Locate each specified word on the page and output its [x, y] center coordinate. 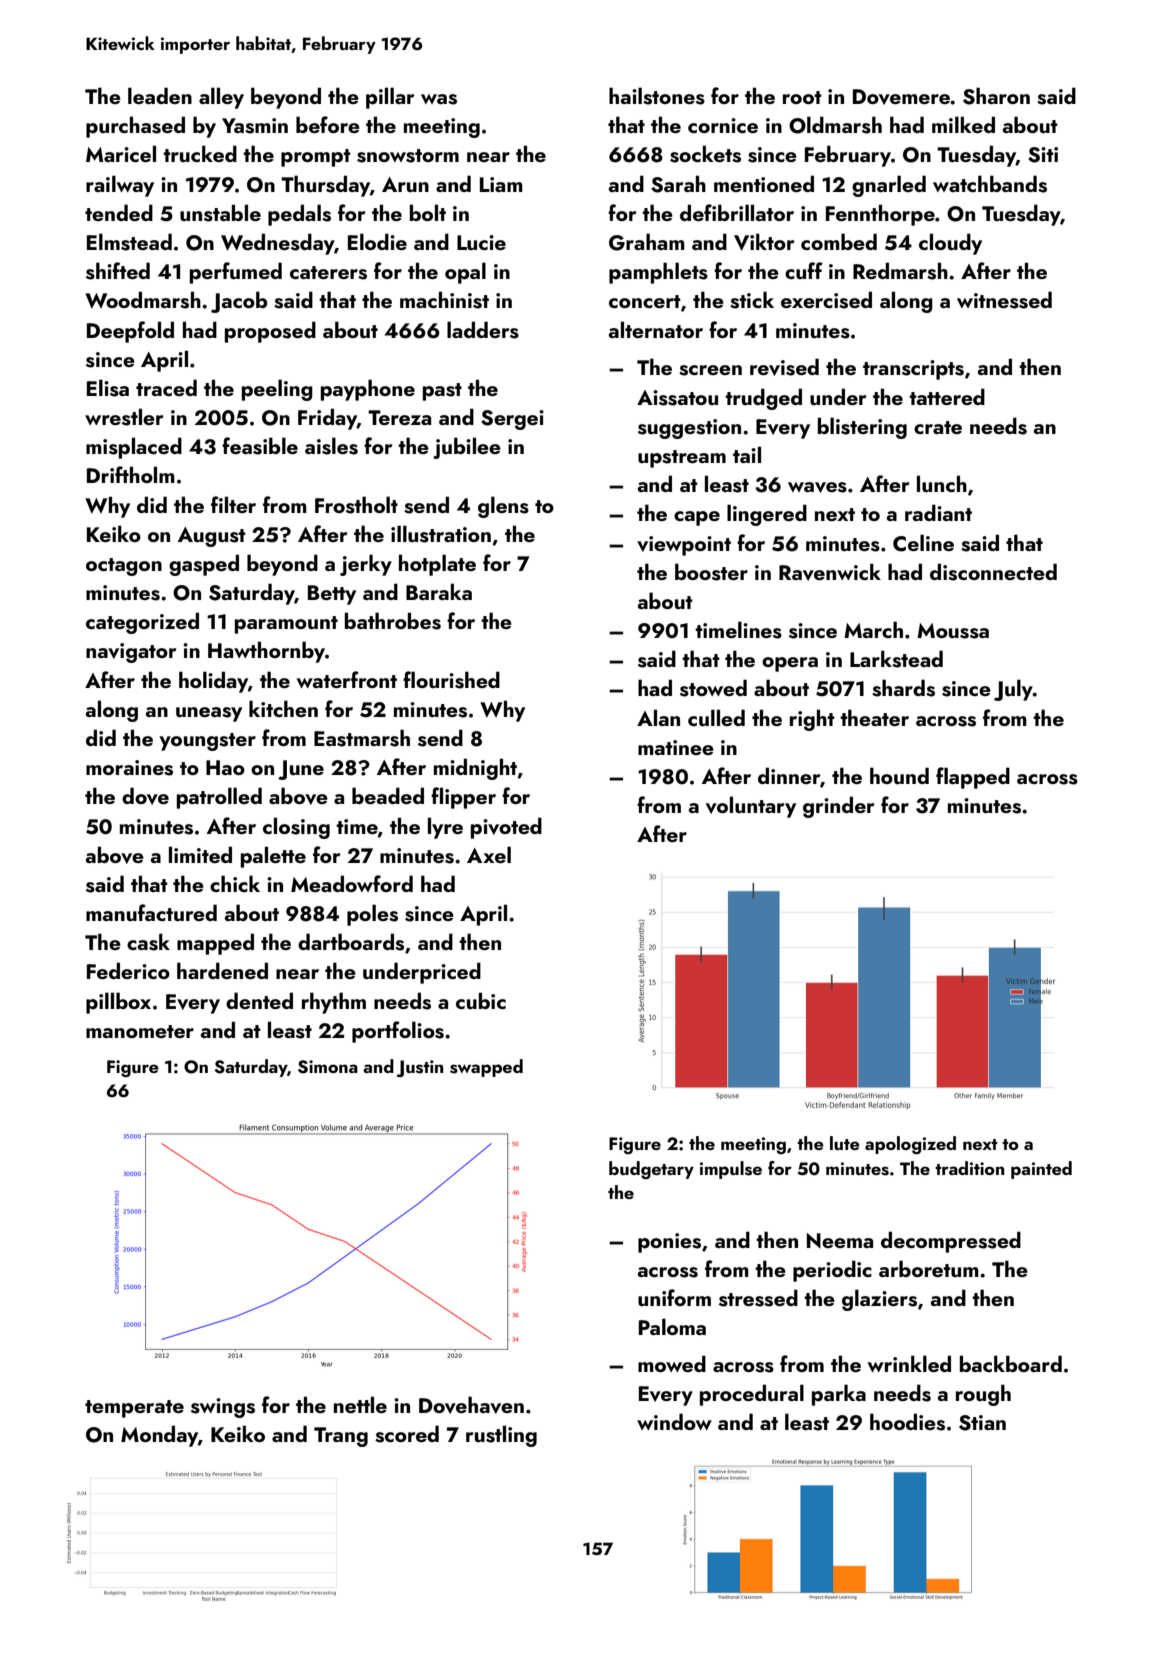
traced [166, 387]
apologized [910, 1145]
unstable [220, 213]
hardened [222, 970]
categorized [142, 623]
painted [1041, 1170]
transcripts [913, 370]
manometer [140, 1031]
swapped [486, 1068]
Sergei [512, 420]
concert [645, 301]
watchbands [990, 184]
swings [223, 1408]
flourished [451, 680]
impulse [731, 1170]
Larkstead [896, 659]
